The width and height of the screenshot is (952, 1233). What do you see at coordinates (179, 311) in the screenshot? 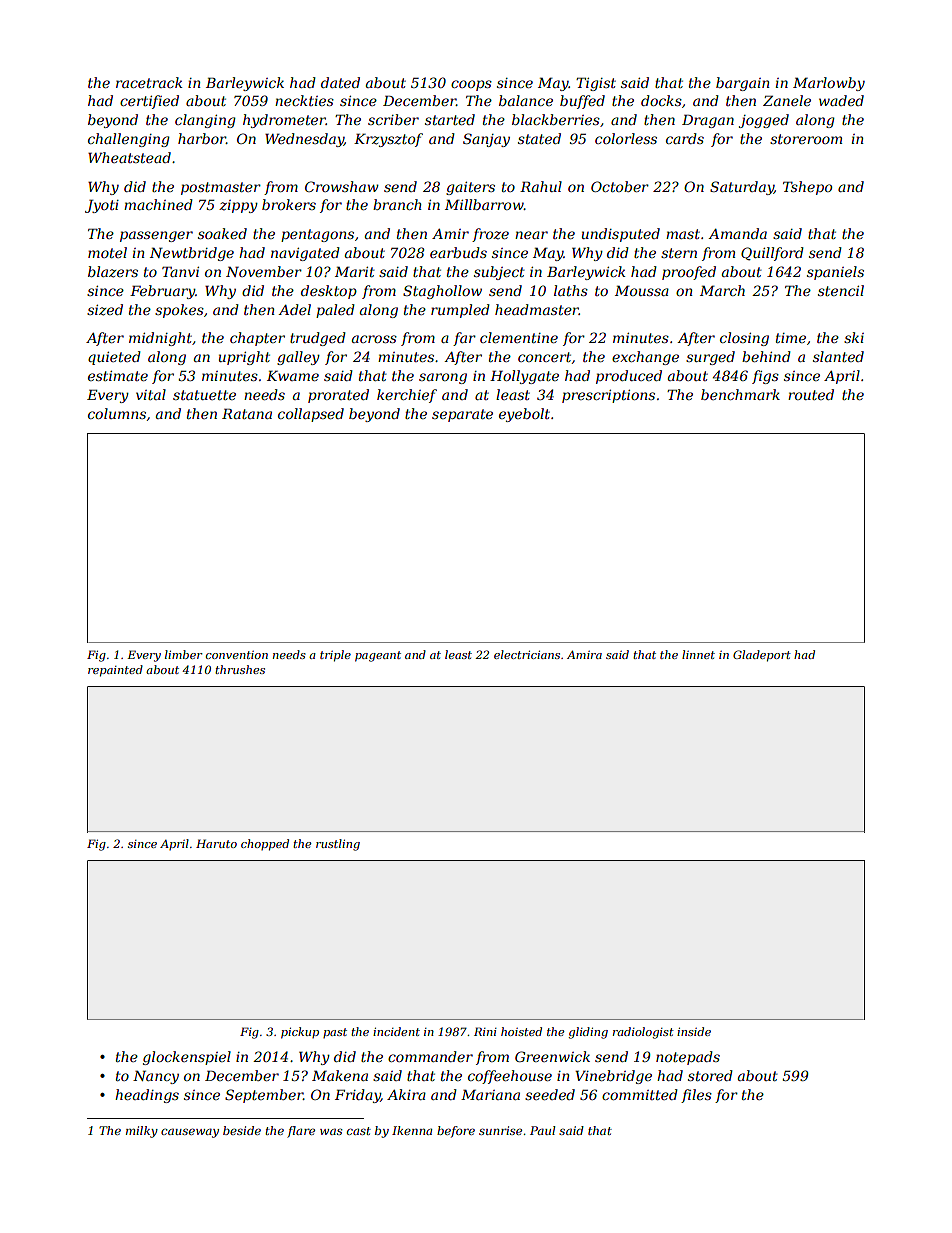
I see `spokes` at bounding box center [179, 311].
